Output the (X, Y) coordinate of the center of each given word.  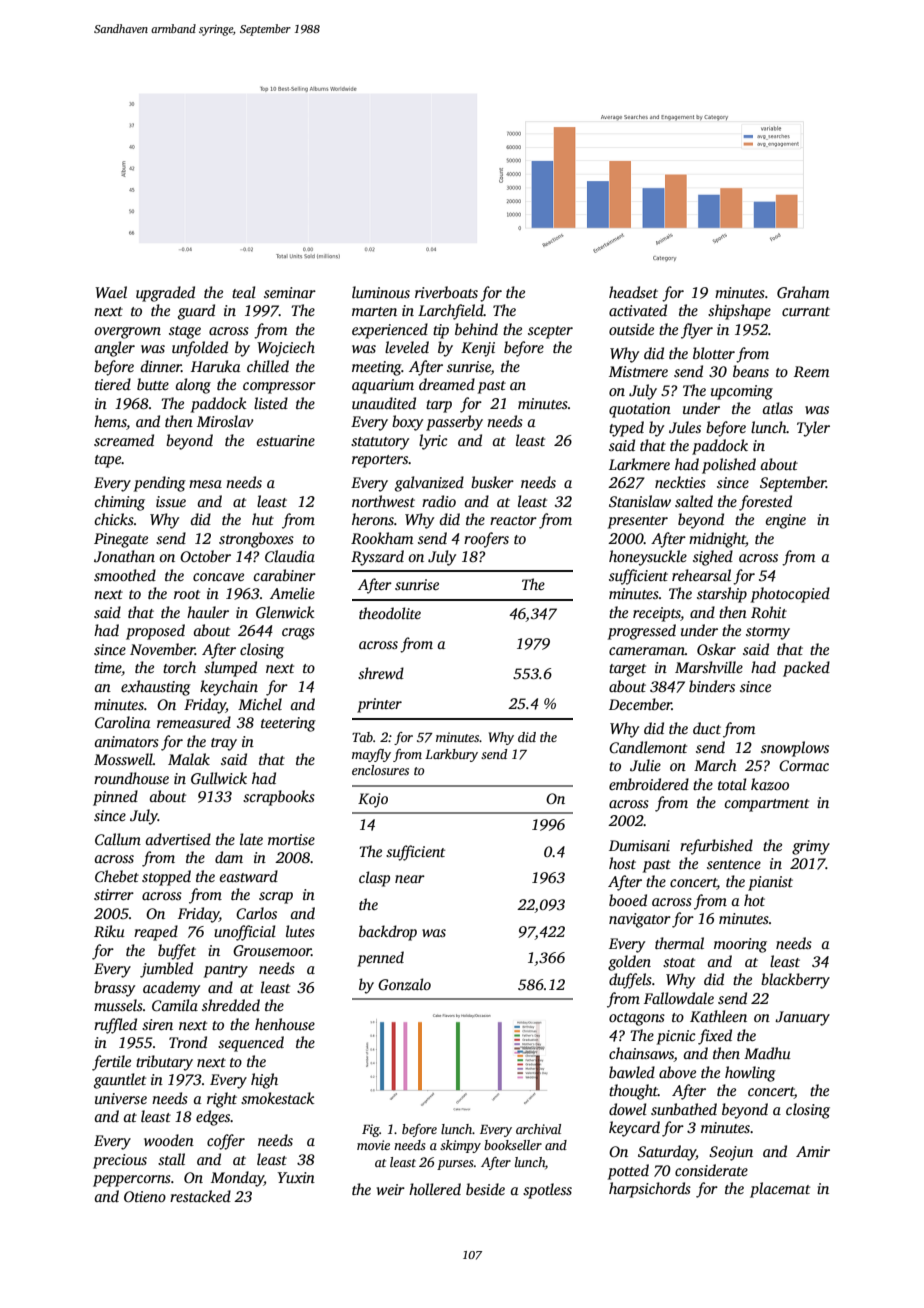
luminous (381, 292)
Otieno (145, 1196)
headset (633, 292)
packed (806, 669)
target (627, 670)
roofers (486, 540)
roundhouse (131, 778)
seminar (290, 292)
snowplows (795, 749)
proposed (155, 632)
